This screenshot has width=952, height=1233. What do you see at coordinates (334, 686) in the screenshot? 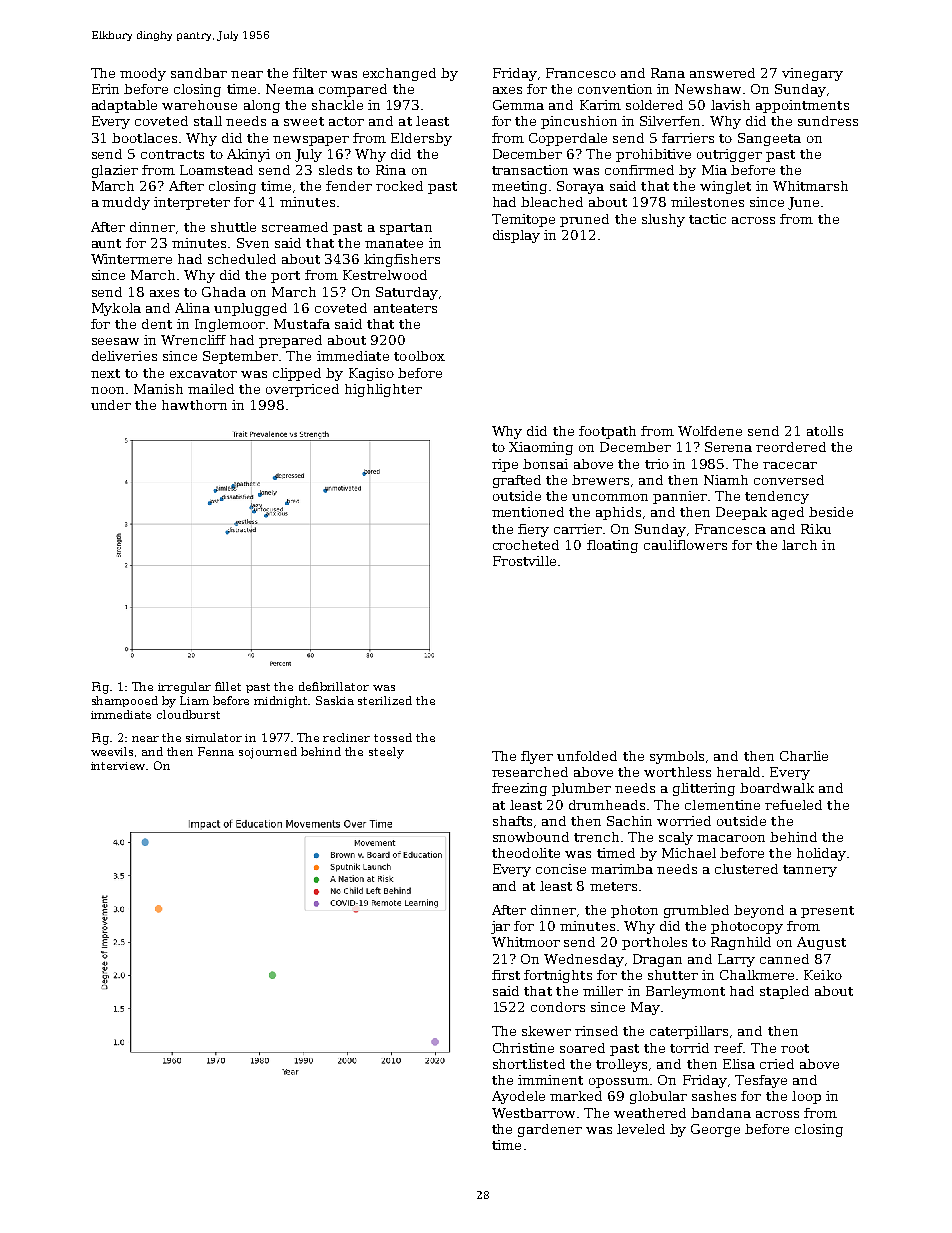
I see `defibrillator` at bounding box center [334, 686].
